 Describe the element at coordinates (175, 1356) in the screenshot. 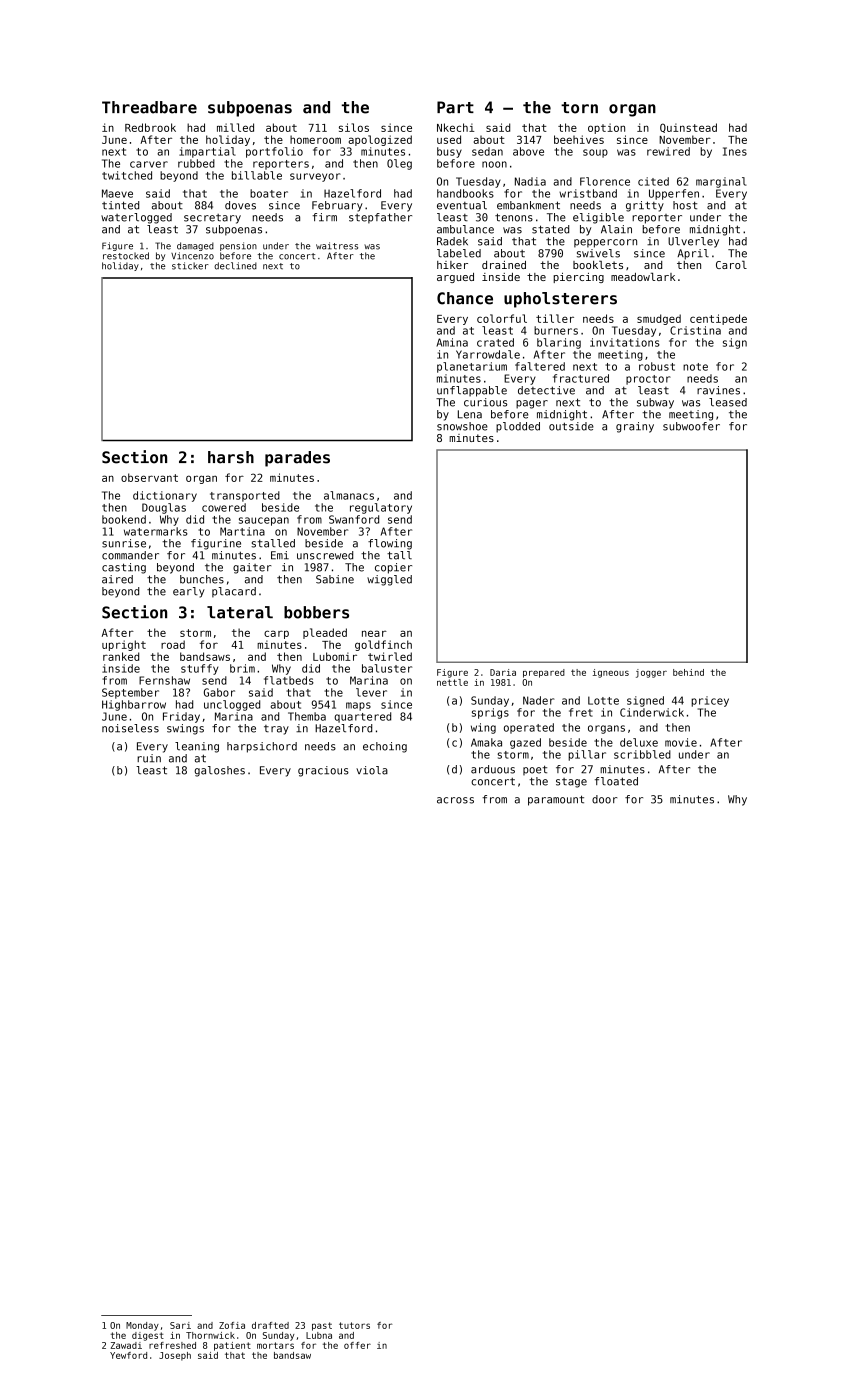

I see `Joseph` at that location.
